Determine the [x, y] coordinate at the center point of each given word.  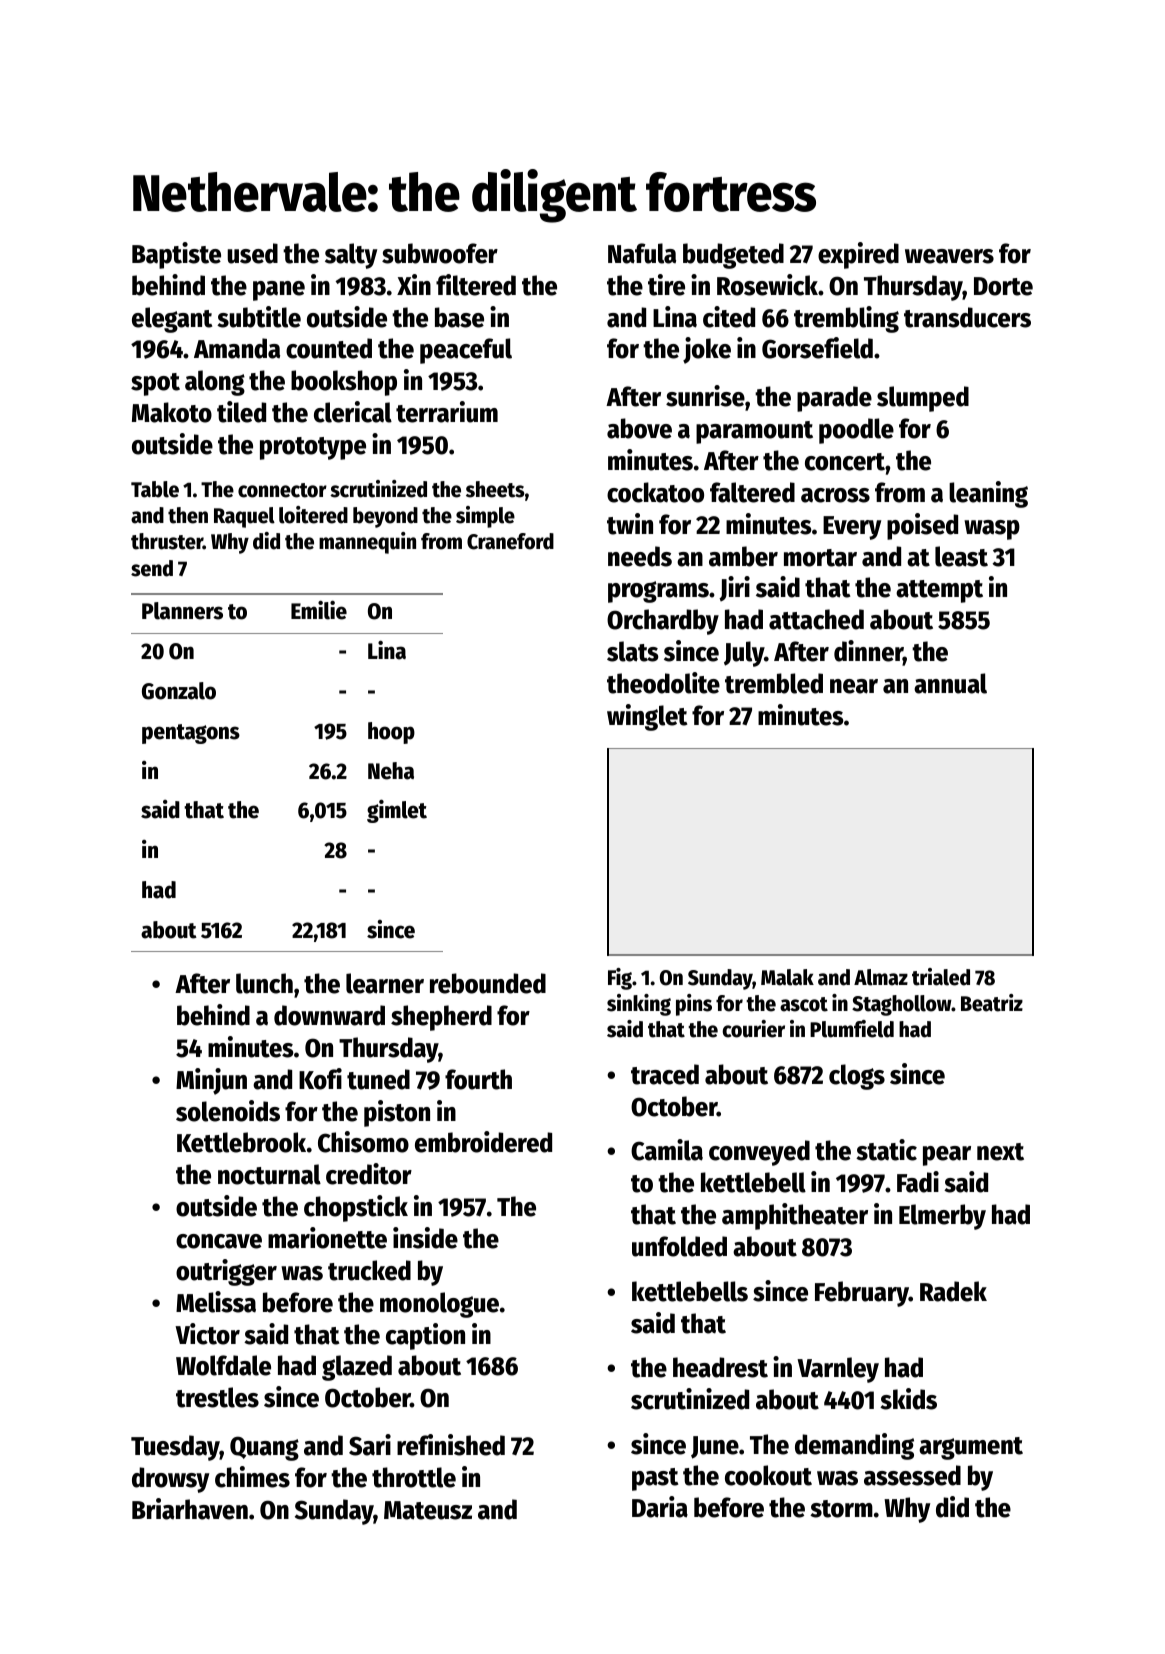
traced [665, 1074]
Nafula [642, 253]
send [152, 568]
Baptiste [176, 255]
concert [845, 462]
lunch [264, 983]
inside [425, 1238]
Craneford [510, 541]
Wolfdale [223, 1365]
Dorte [1003, 286]
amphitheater [795, 1216]
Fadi [918, 1182]
